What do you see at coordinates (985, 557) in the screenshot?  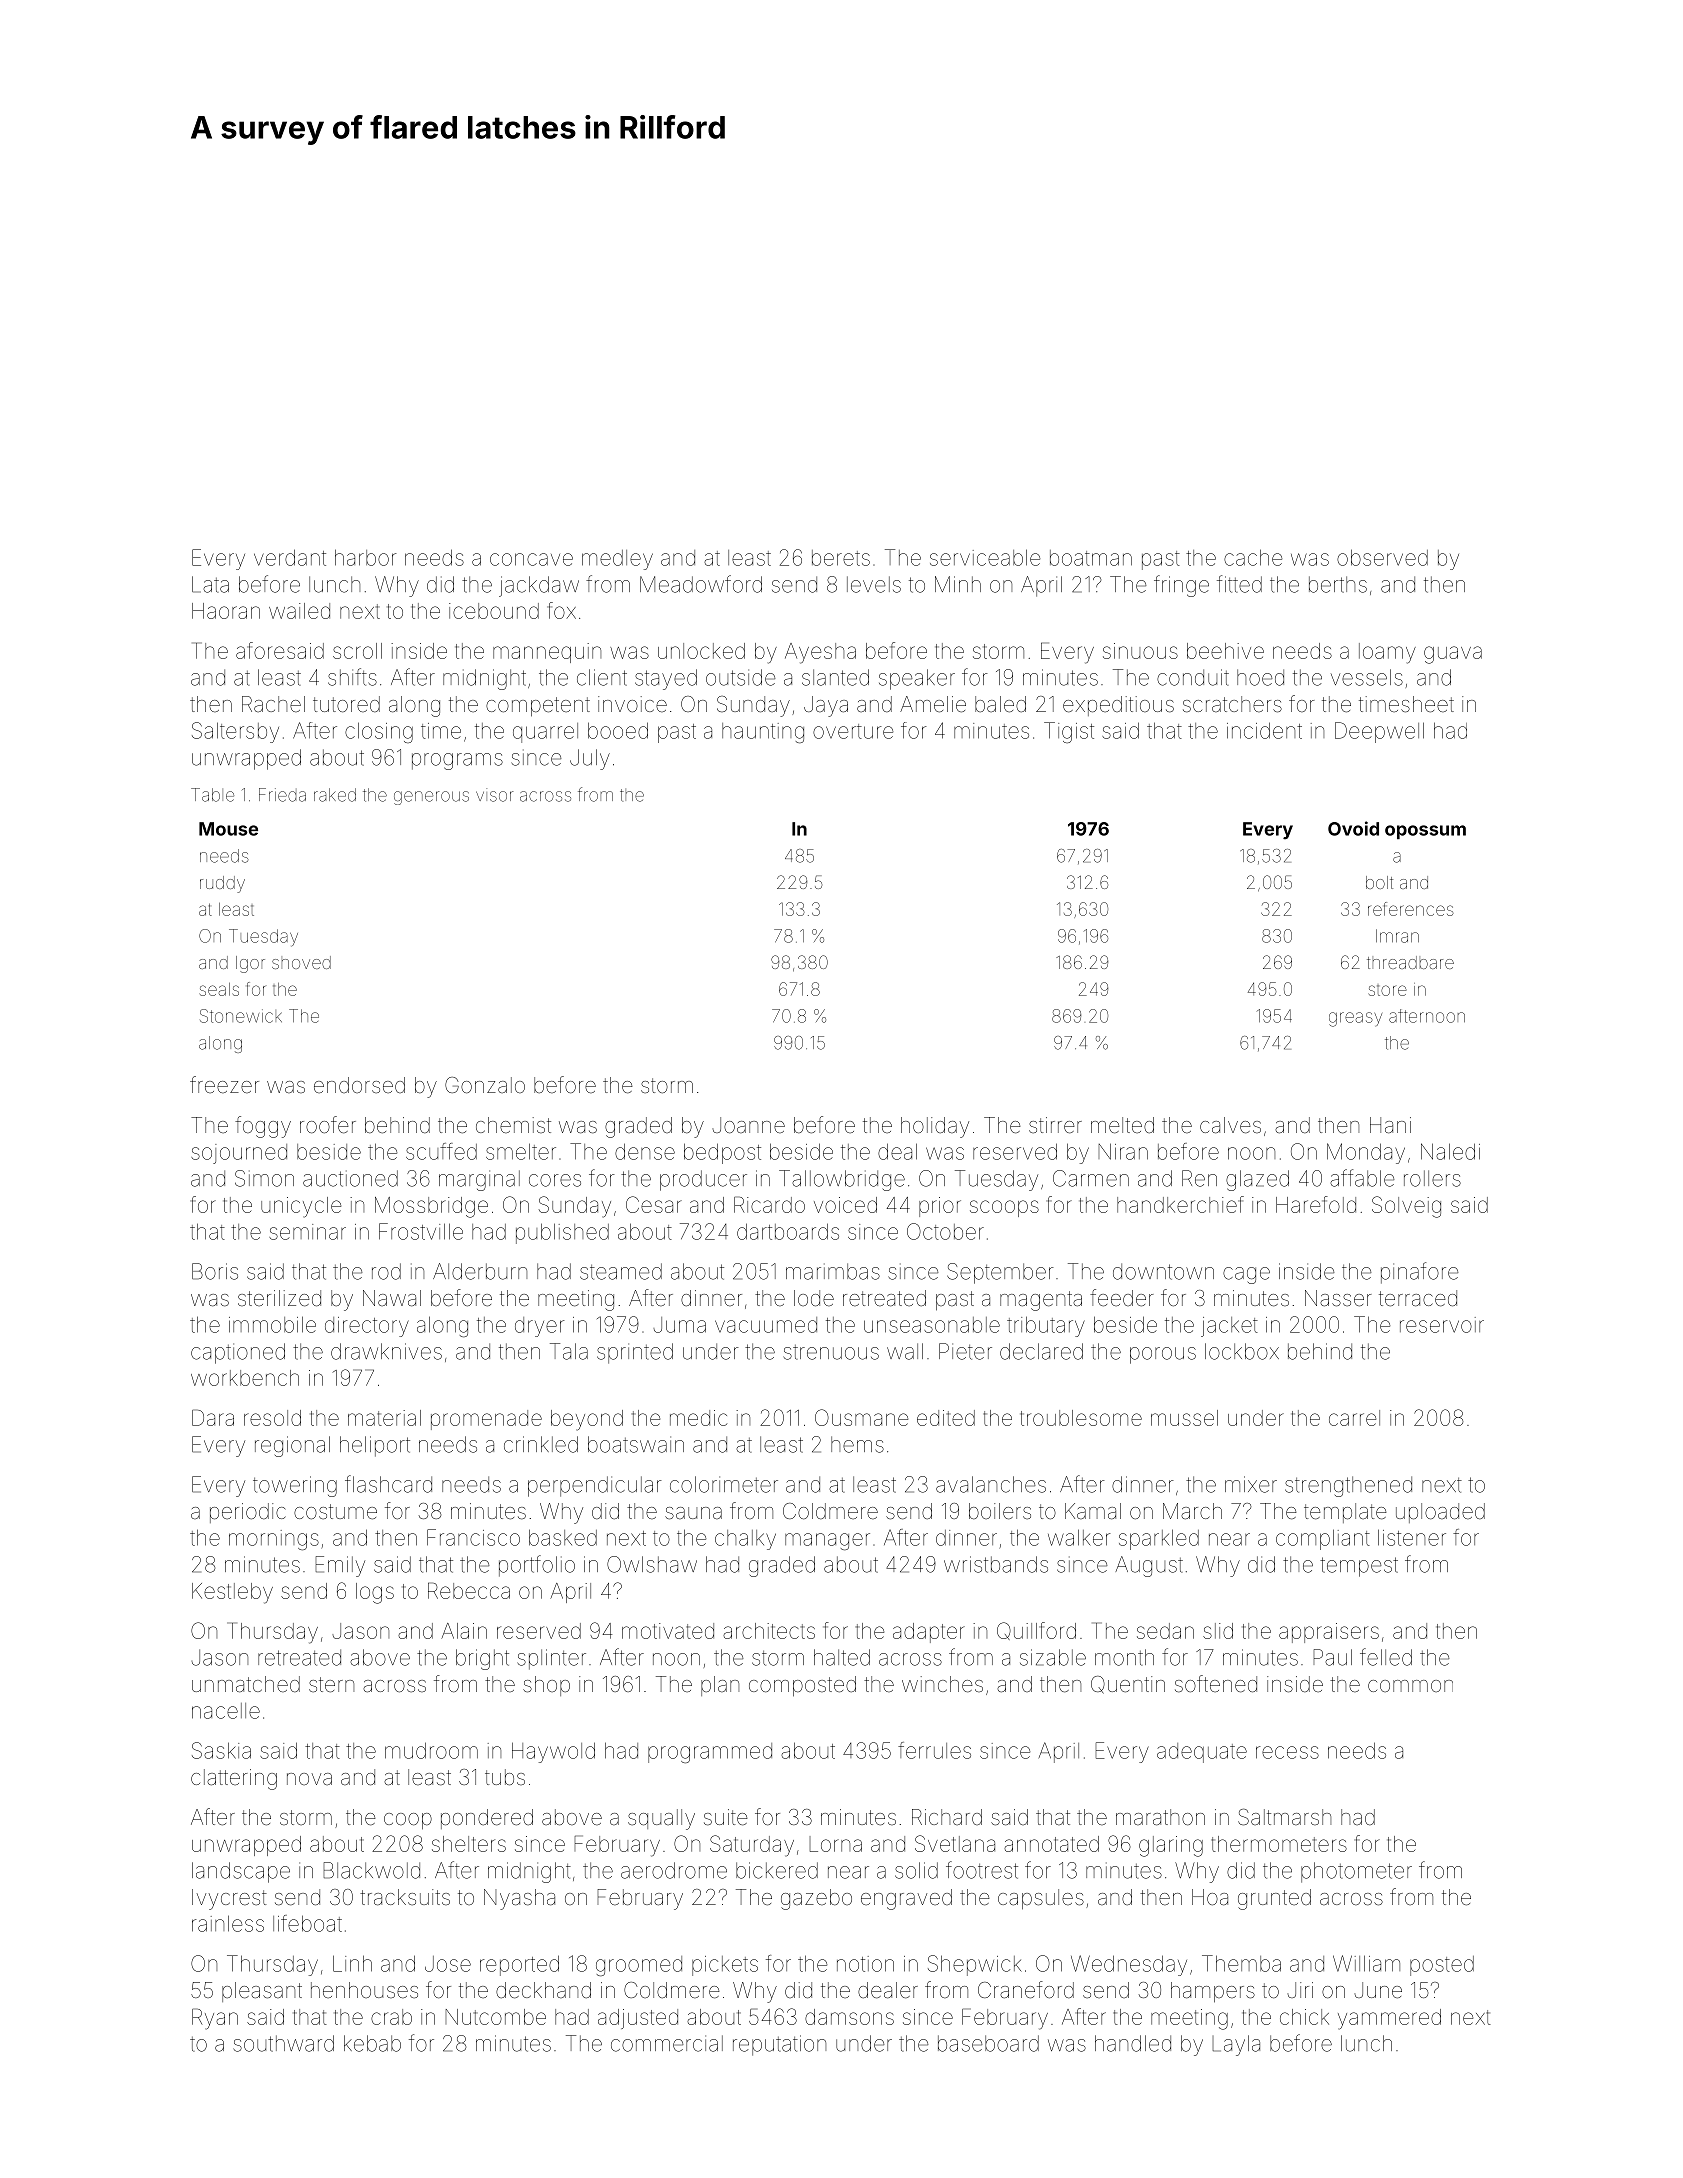 I see `serviceable` at bounding box center [985, 557].
